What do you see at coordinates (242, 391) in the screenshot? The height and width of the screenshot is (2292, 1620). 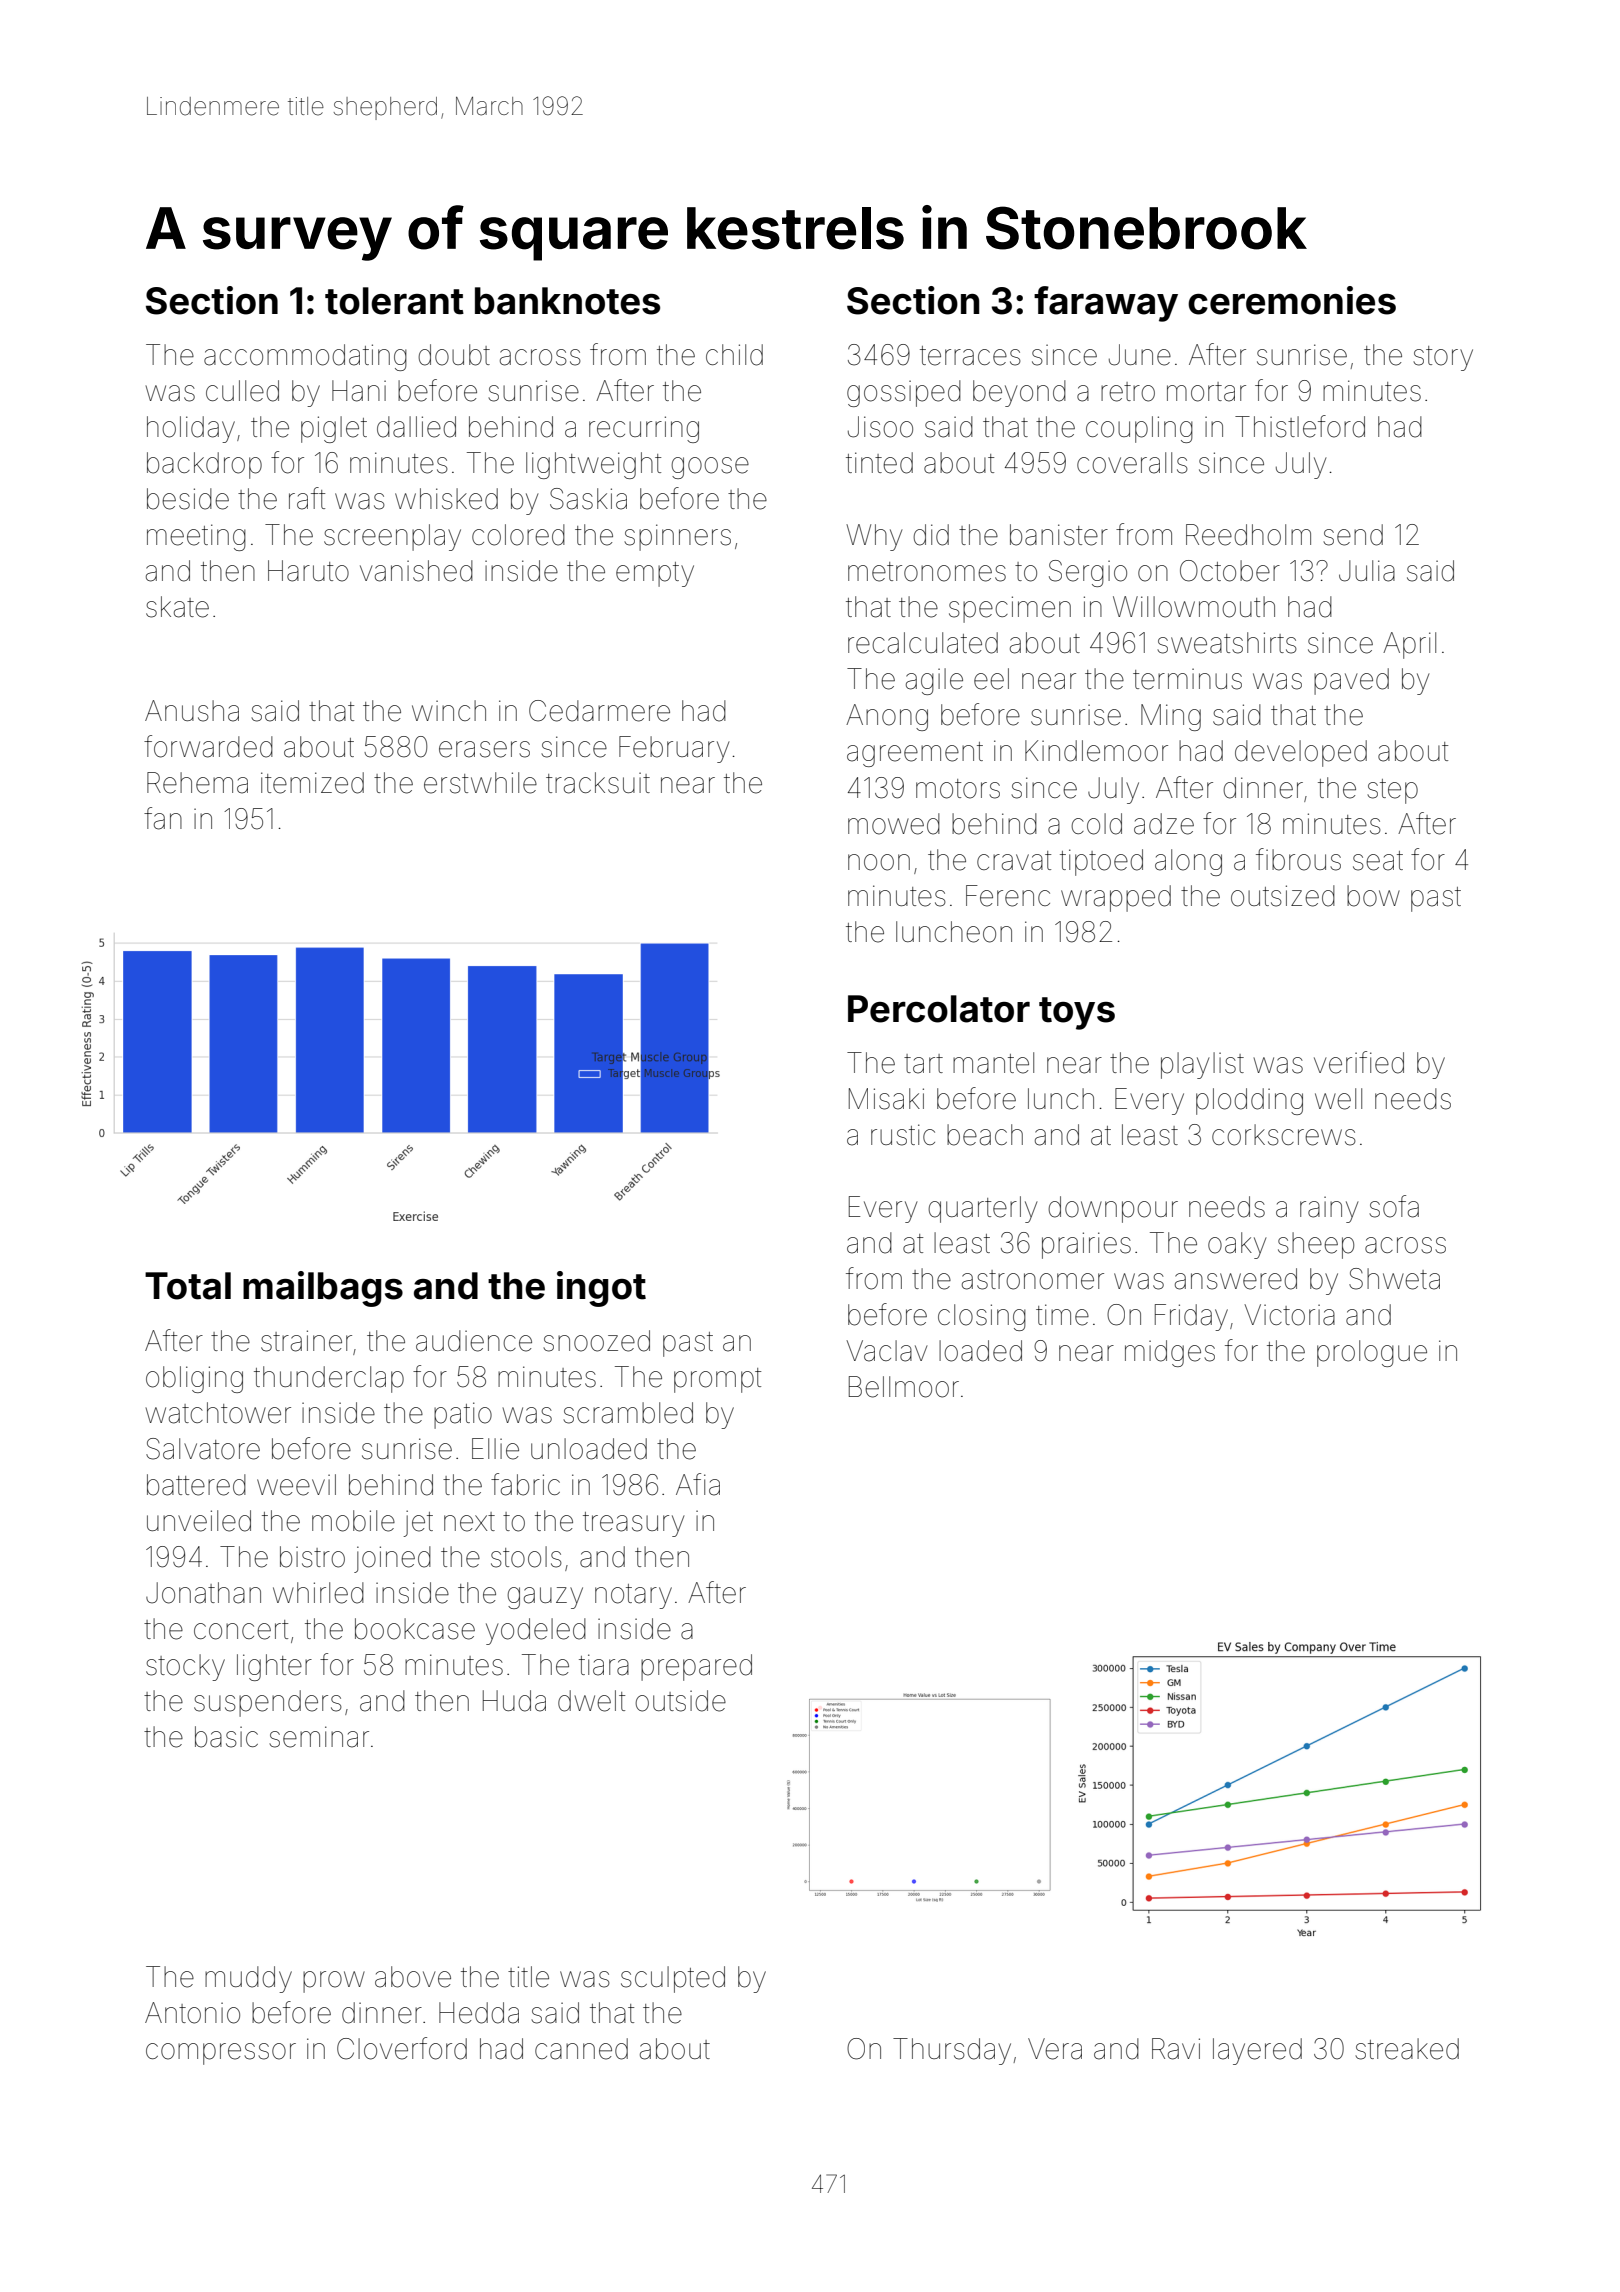 I see `culled` at bounding box center [242, 391].
